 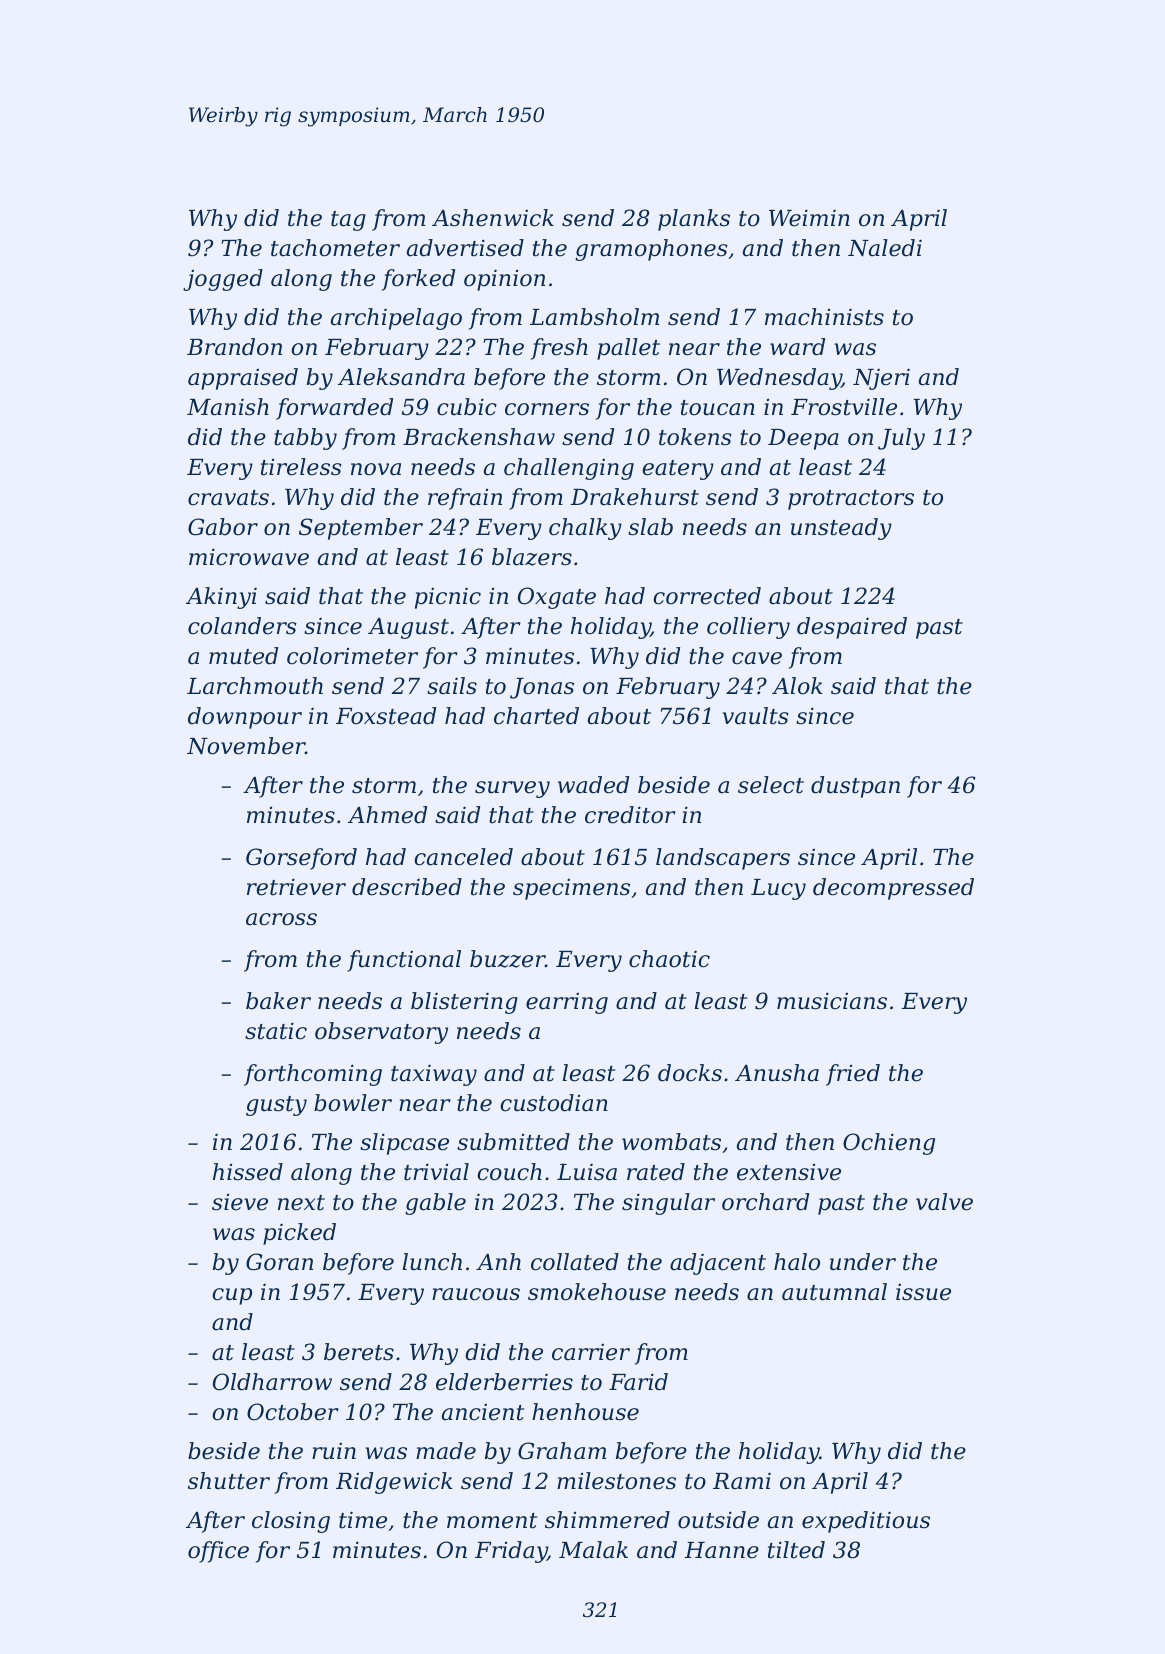 I want to click on jogged, so click(x=223, y=280).
